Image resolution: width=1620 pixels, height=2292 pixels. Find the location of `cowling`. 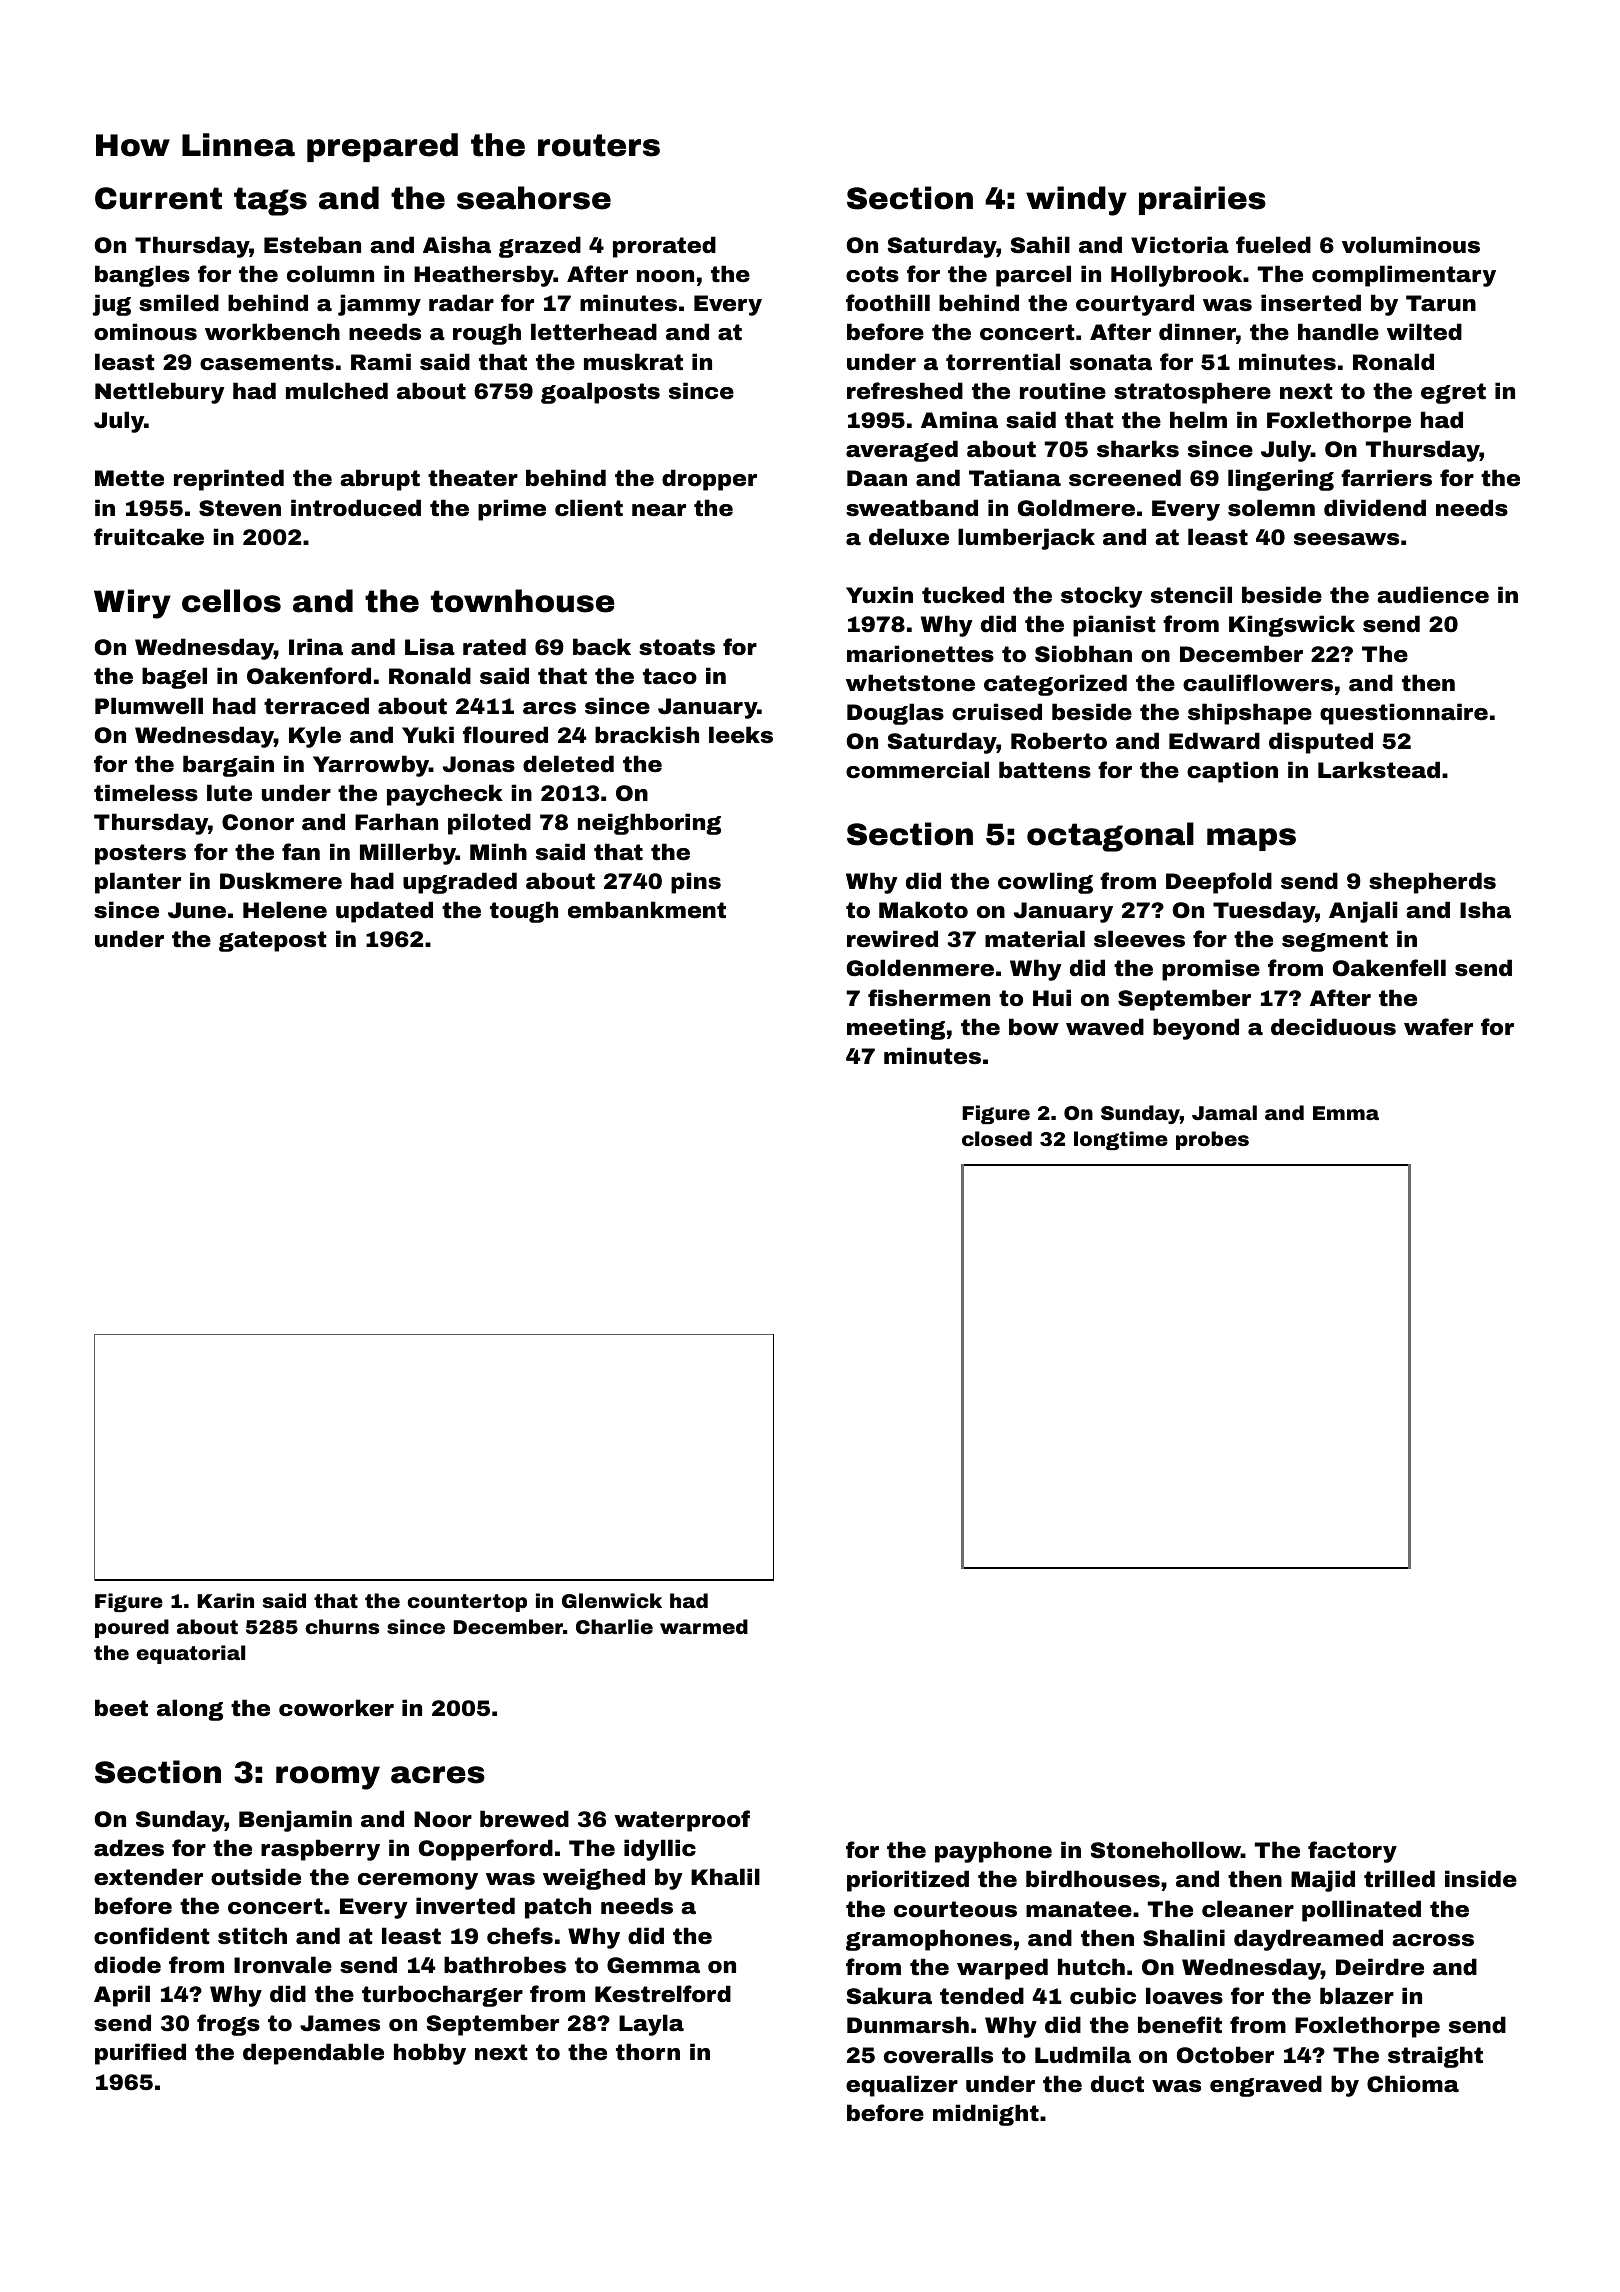

cowling is located at coordinates (1045, 883).
